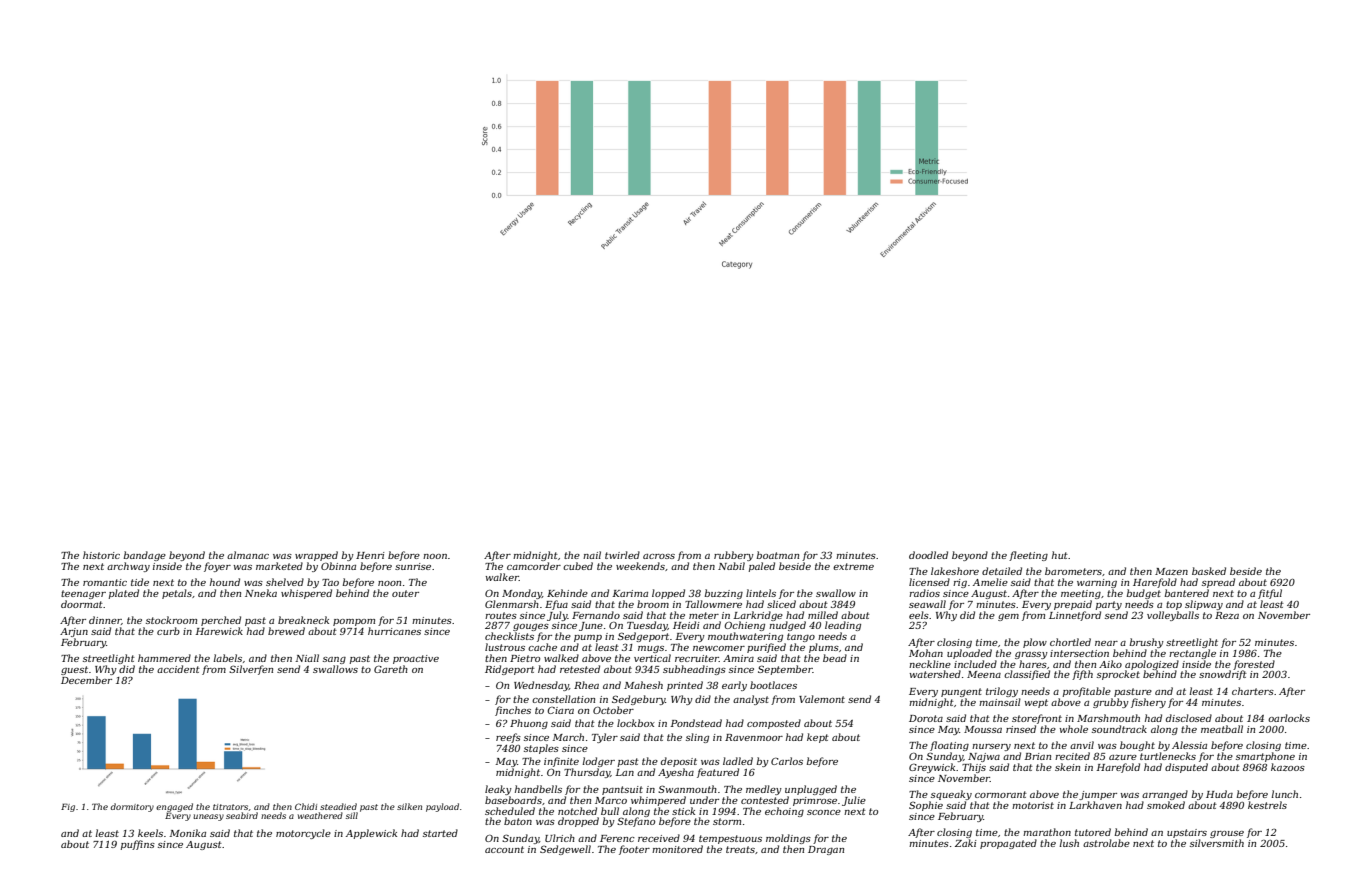 The width and height of the document is (1372, 887). Describe the element at coordinates (251, 670) in the document. I see `Silverfen` at that location.
